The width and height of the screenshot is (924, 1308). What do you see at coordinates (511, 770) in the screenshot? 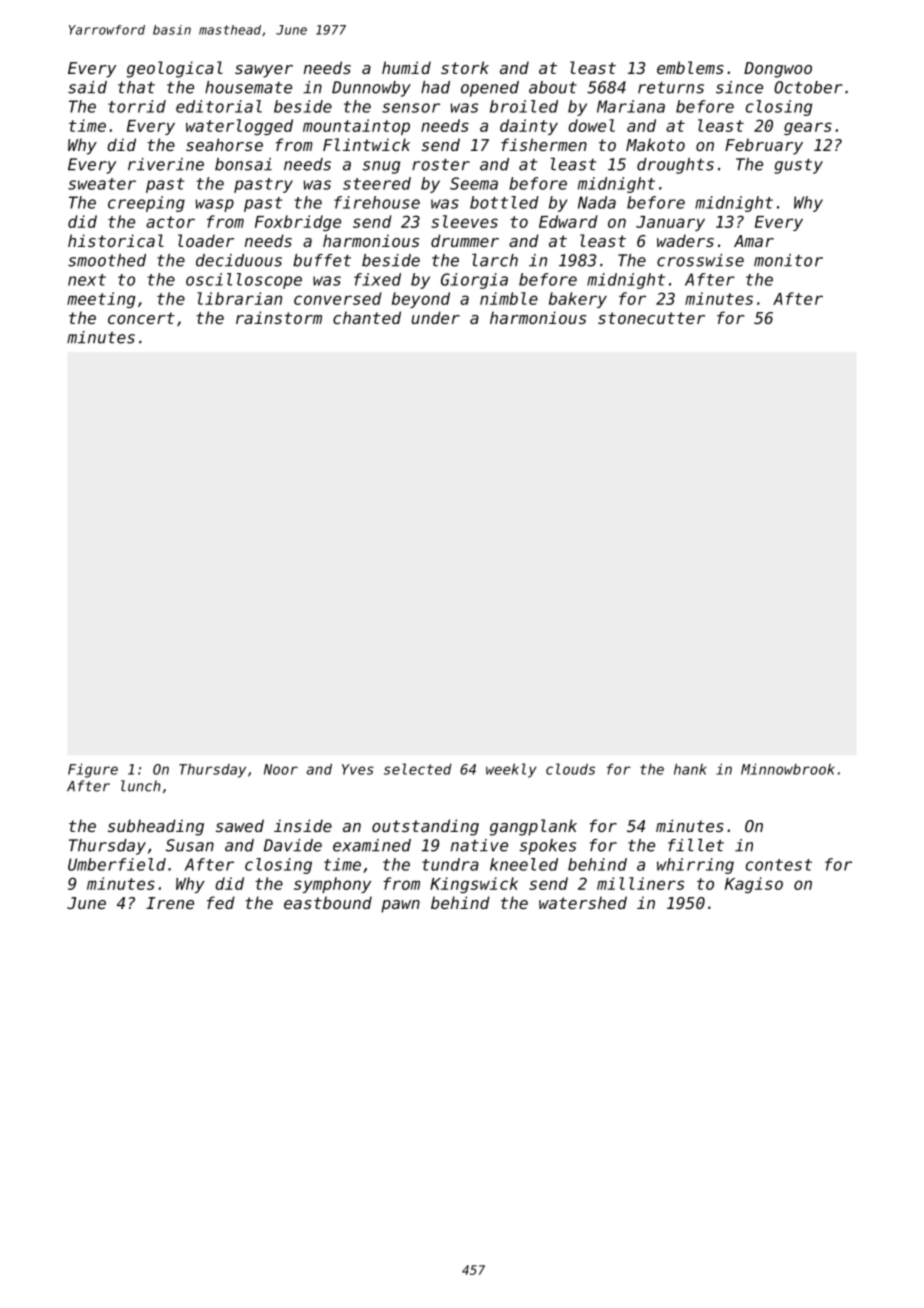
I see `weekly` at bounding box center [511, 770].
